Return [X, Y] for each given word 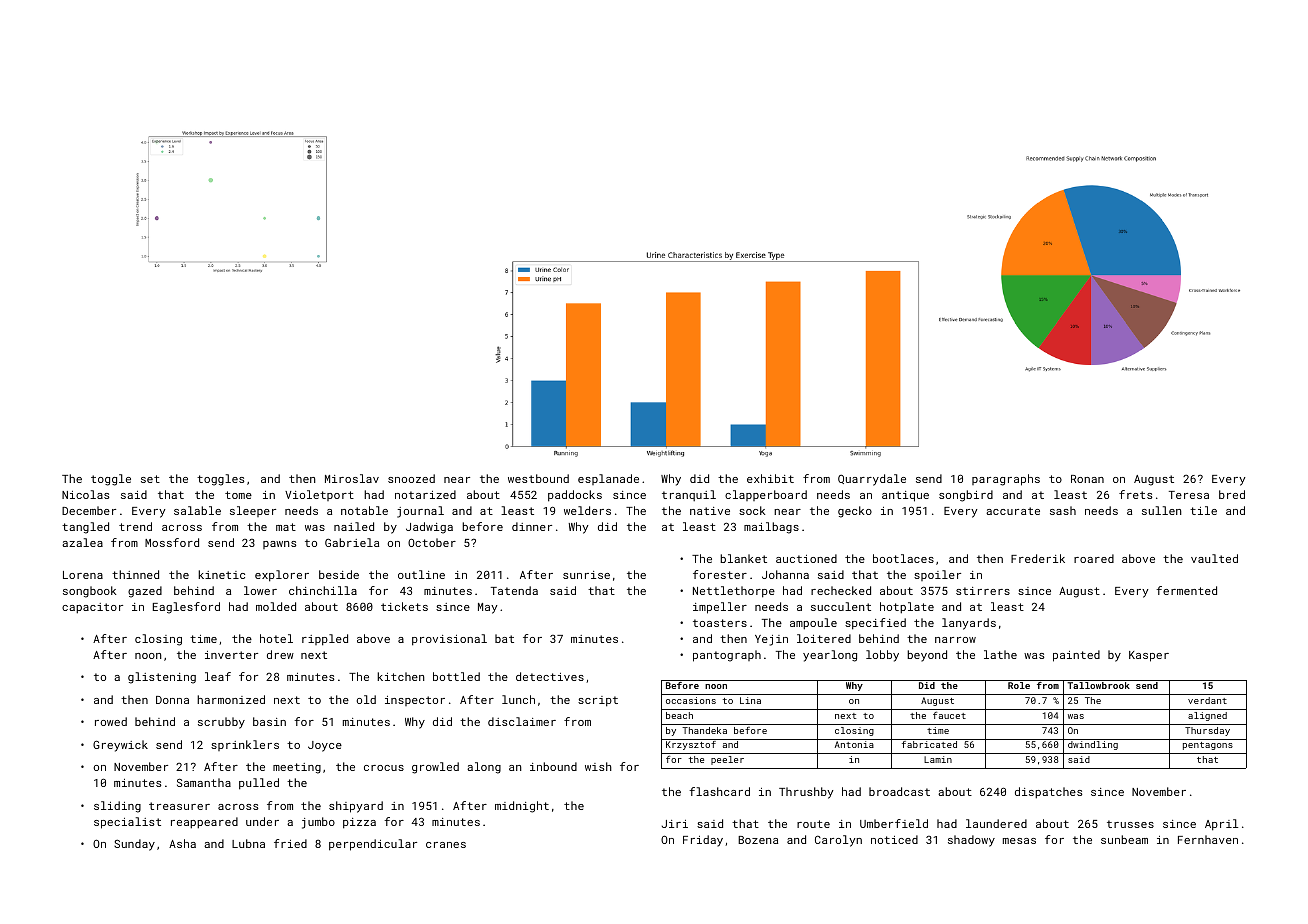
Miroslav [352, 478]
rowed [111, 721]
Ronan [1087, 479]
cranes [446, 845]
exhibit [770, 478]
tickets [404, 606]
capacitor [92, 608]
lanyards [969, 624]
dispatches [1048, 793]
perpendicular [373, 845]
